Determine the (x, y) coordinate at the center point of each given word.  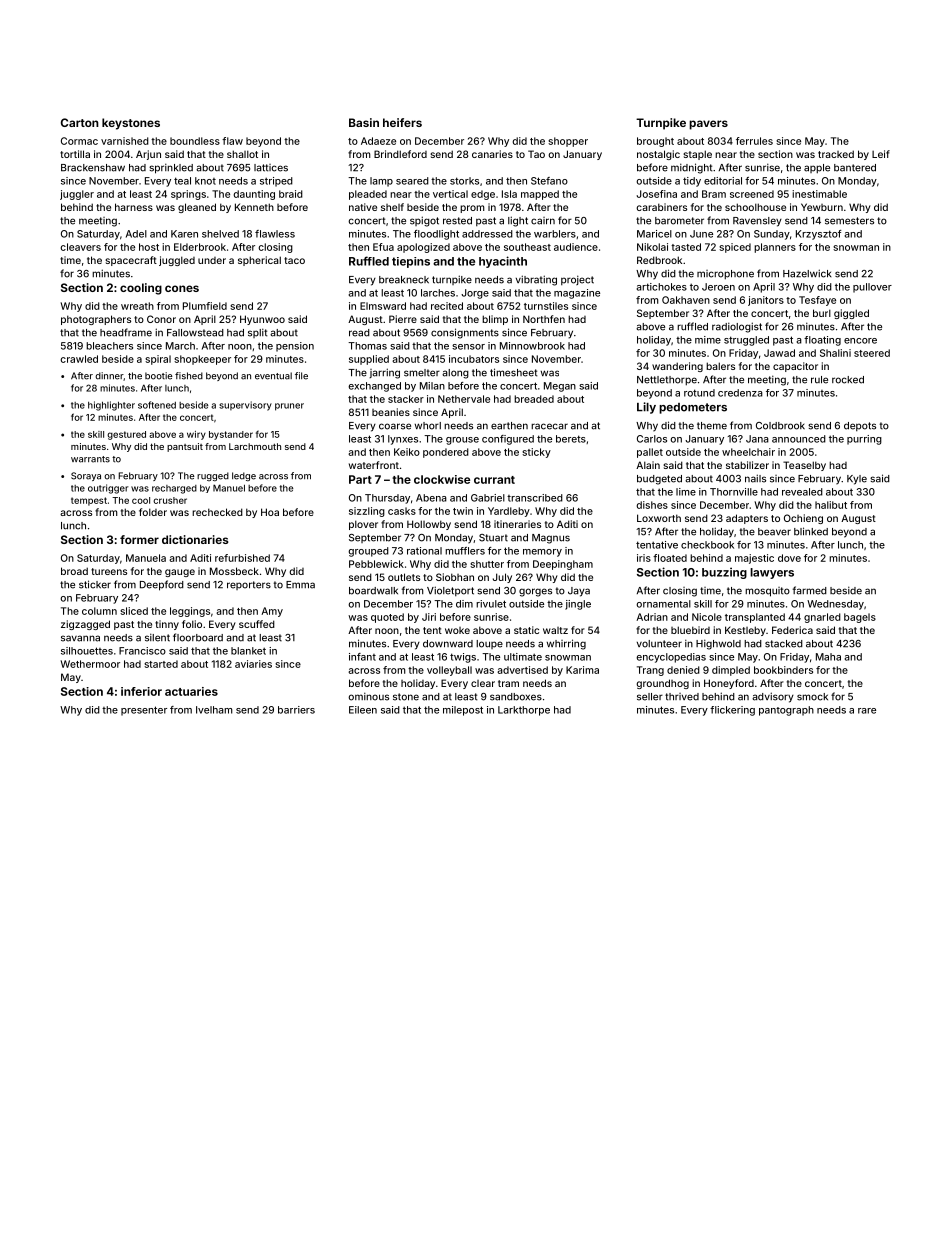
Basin (364, 122)
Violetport (450, 591)
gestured (126, 435)
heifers (402, 122)
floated (670, 558)
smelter (422, 373)
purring (864, 440)
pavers (708, 125)
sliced (134, 611)
